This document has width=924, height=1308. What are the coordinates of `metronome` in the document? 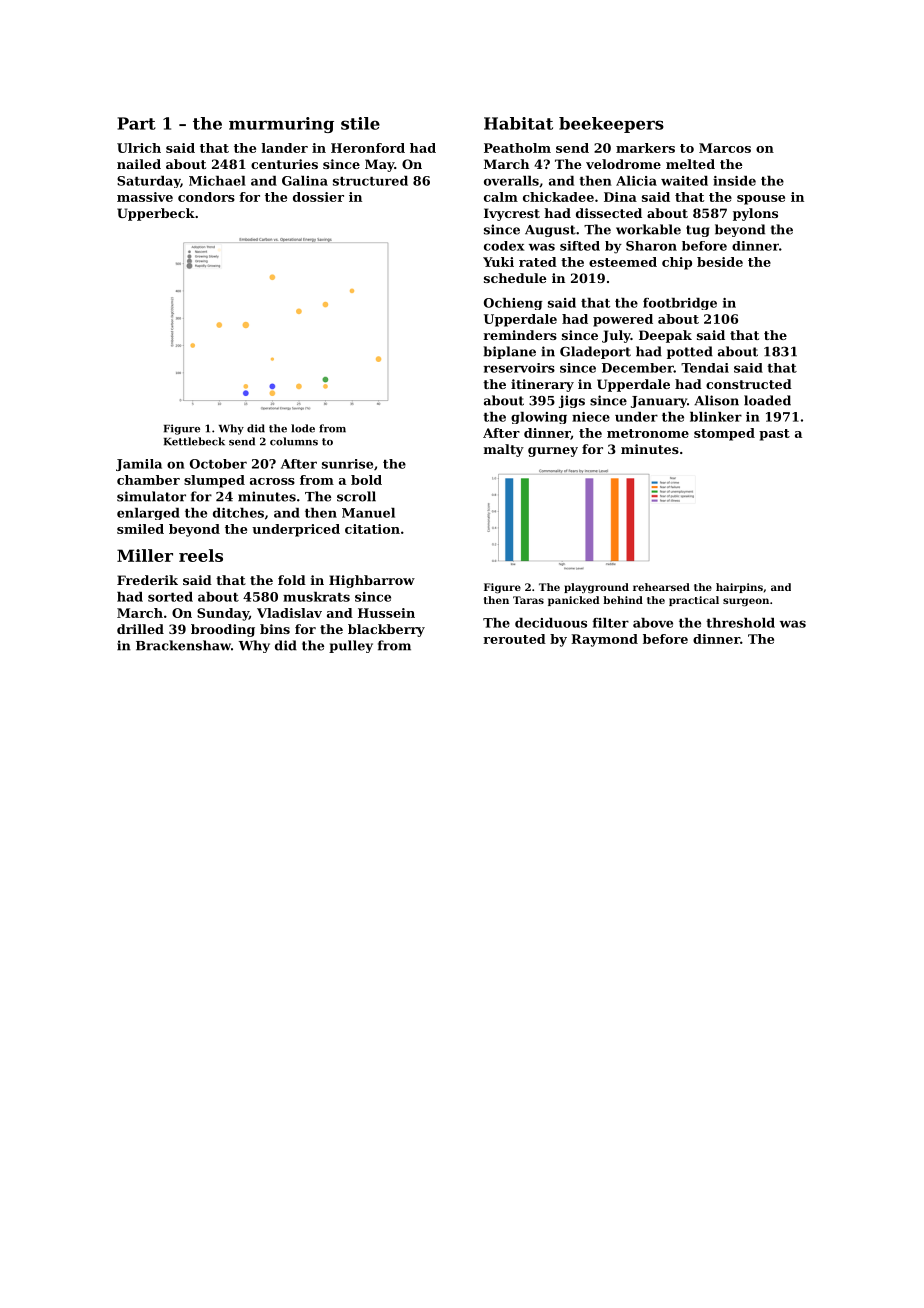 It's located at (648, 433).
